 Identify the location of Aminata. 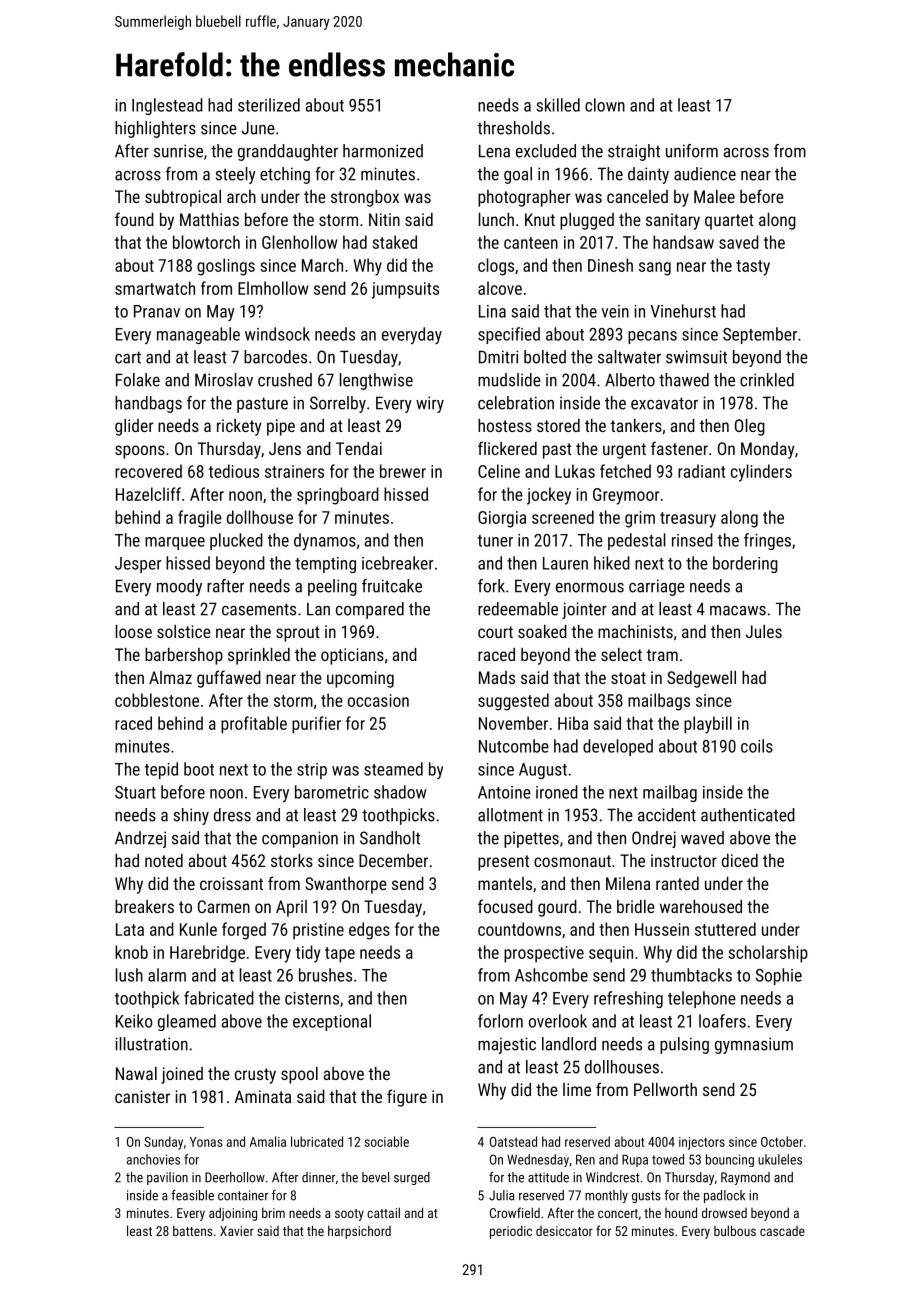
(263, 1096).
